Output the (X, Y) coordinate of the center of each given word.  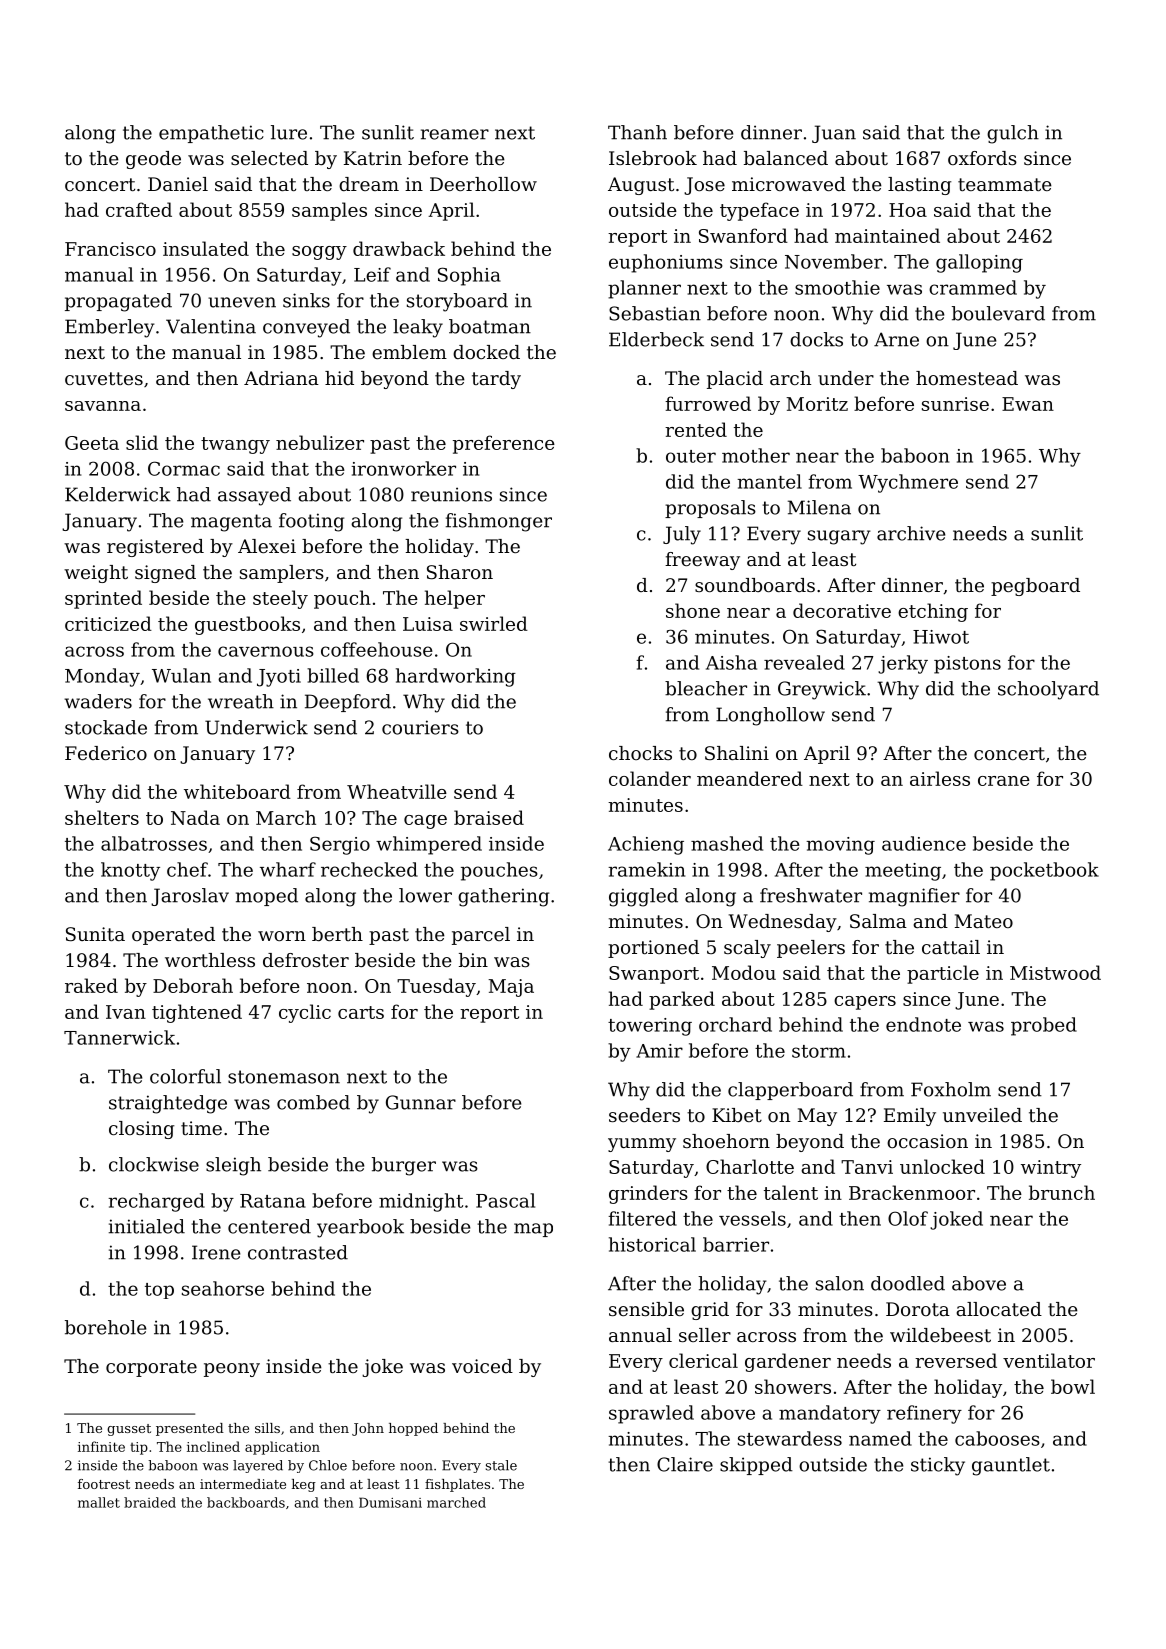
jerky (903, 664)
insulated (206, 248)
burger (404, 1166)
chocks (640, 753)
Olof (908, 1218)
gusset (129, 1430)
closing (141, 1130)
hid (339, 378)
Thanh (637, 132)
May (817, 1117)
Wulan (181, 675)
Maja (511, 988)
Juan (834, 134)
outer (691, 456)
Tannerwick (119, 1037)
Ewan (1028, 404)
